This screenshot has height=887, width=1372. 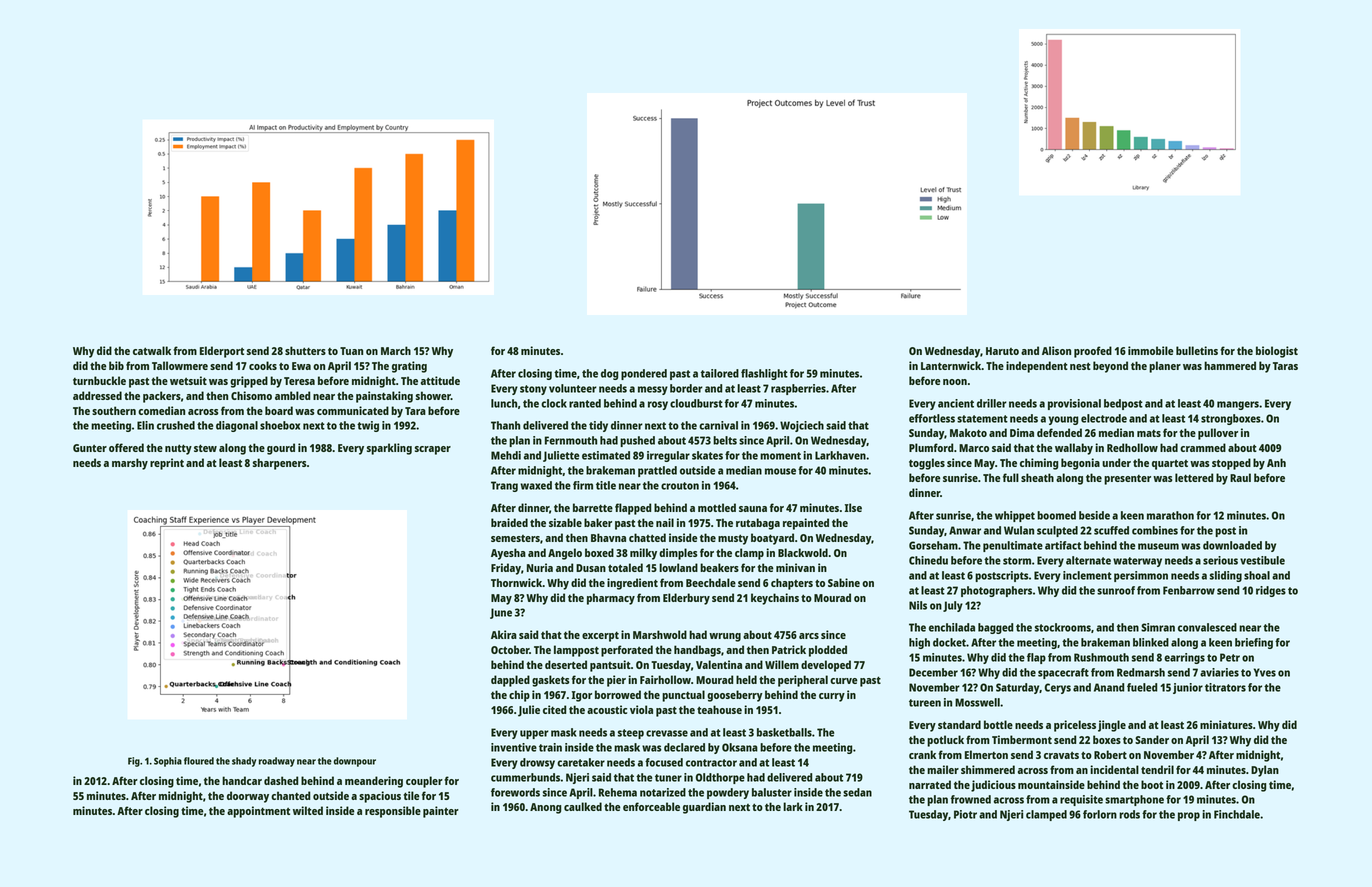 I want to click on dog, so click(x=610, y=374).
